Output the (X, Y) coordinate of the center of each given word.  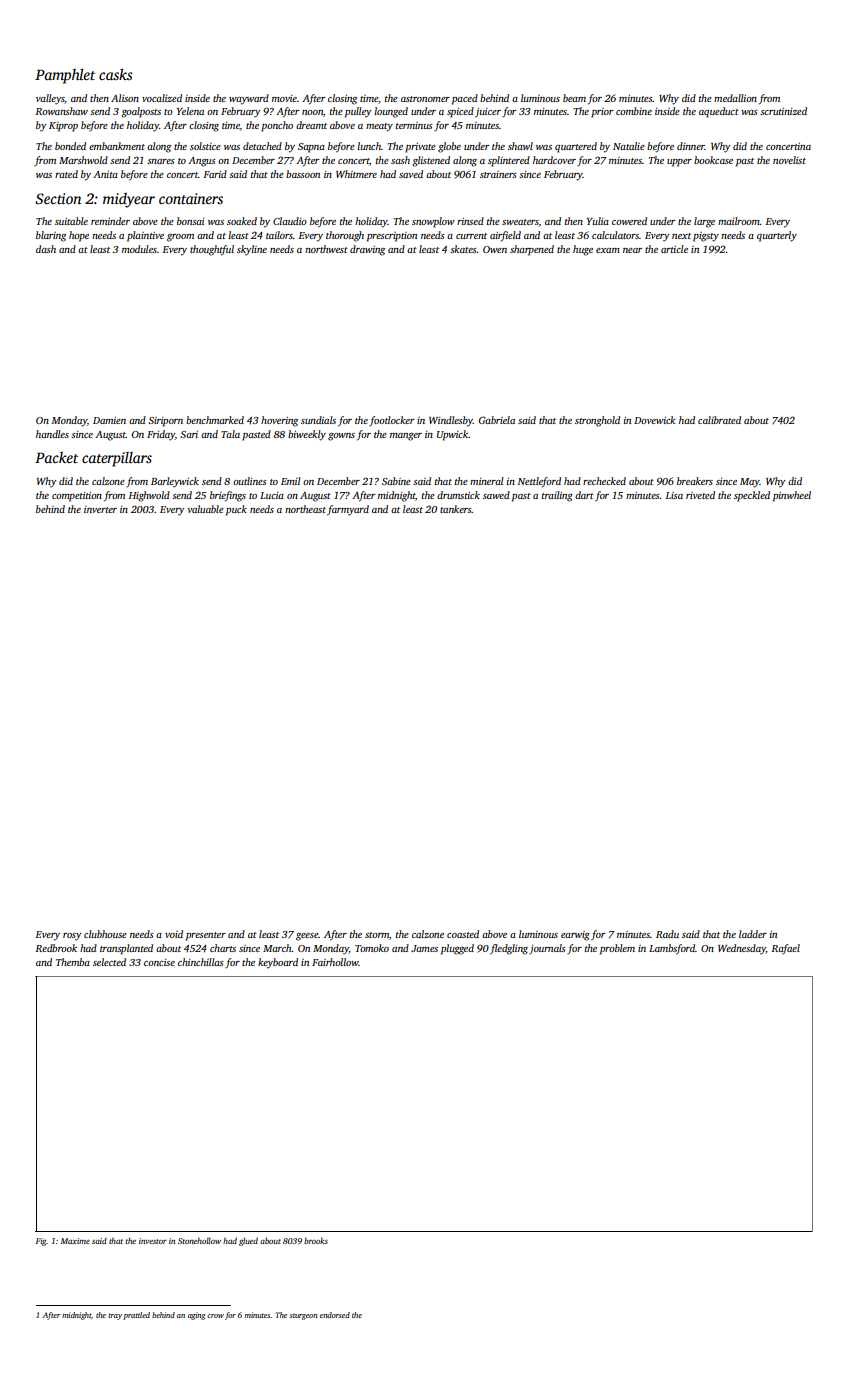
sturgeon (303, 1316)
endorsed (335, 1315)
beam (574, 98)
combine (634, 111)
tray (115, 1316)
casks (116, 74)
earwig (575, 936)
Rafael (785, 949)
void (174, 934)
